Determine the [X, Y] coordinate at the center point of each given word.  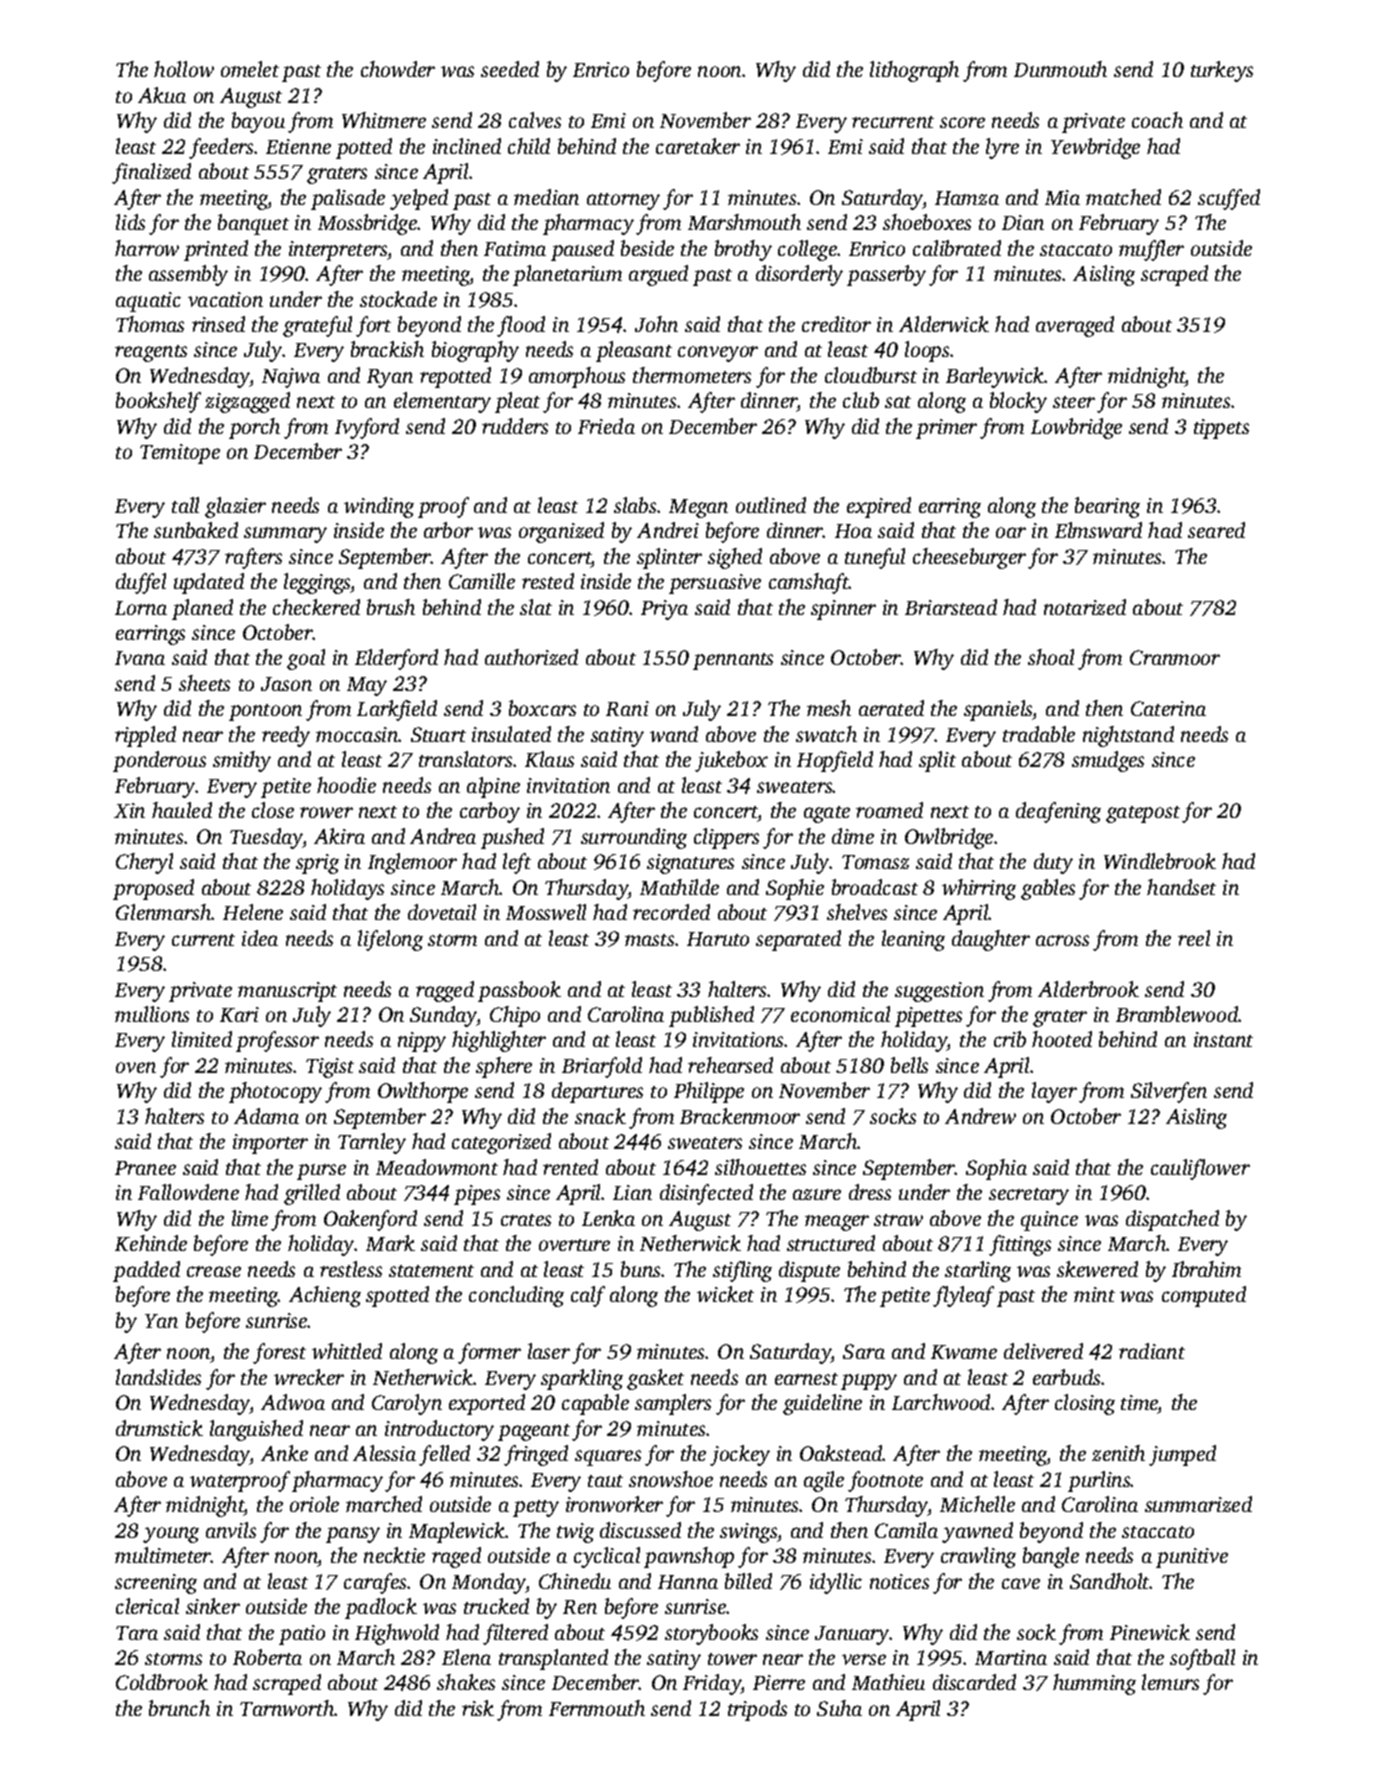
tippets [1221, 429]
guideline [822, 1404]
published [711, 1016]
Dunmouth [1060, 69]
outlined [771, 505]
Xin [129, 810]
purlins [1099, 1481]
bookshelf [158, 402]
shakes [466, 1682]
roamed [889, 810]
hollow [184, 69]
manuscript [287, 992]
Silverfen [1169, 1092]
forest [279, 1353]
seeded [510, 69]
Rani [627, 708]
